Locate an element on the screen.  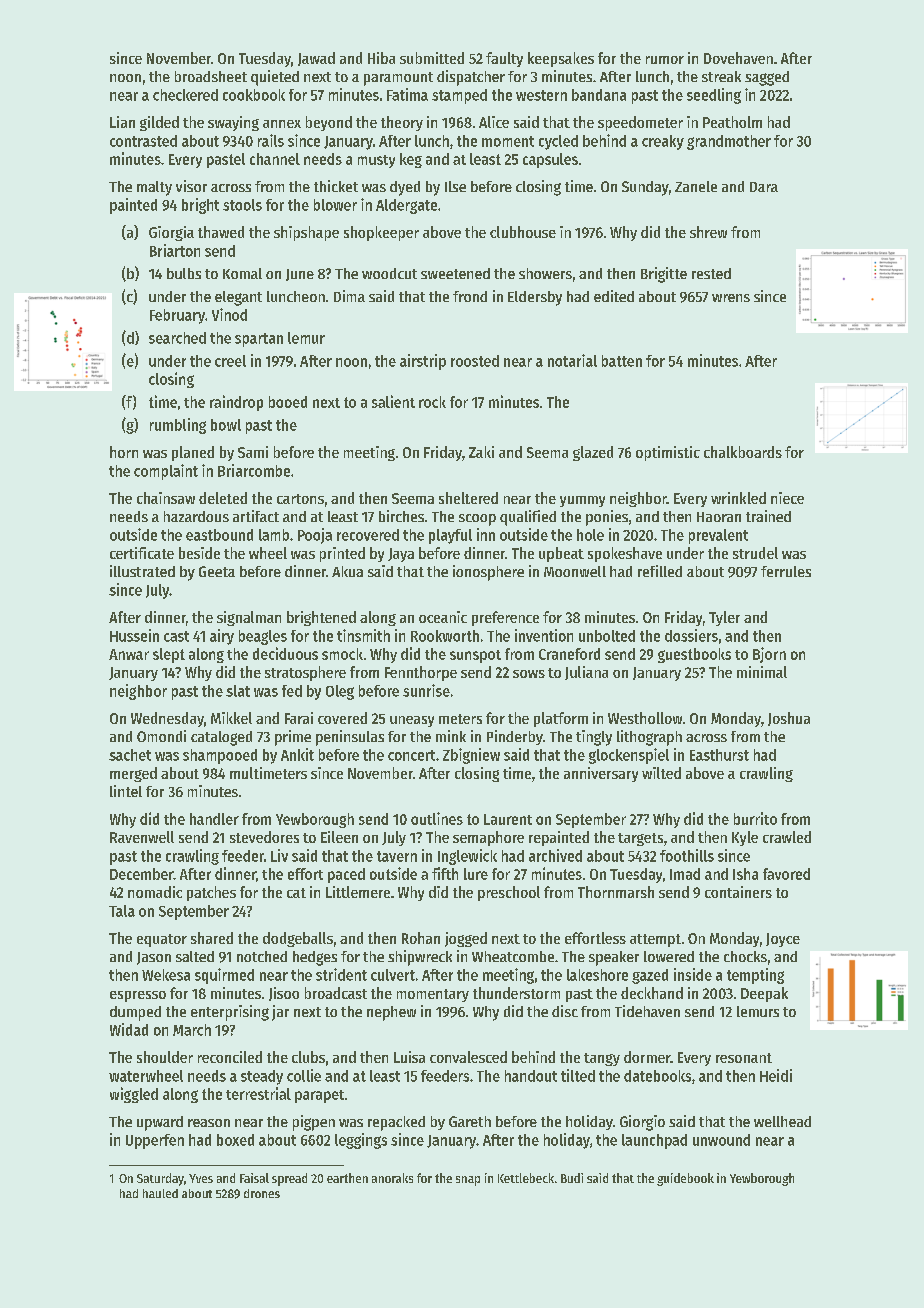
rested is located at coordinates (711, 273).
